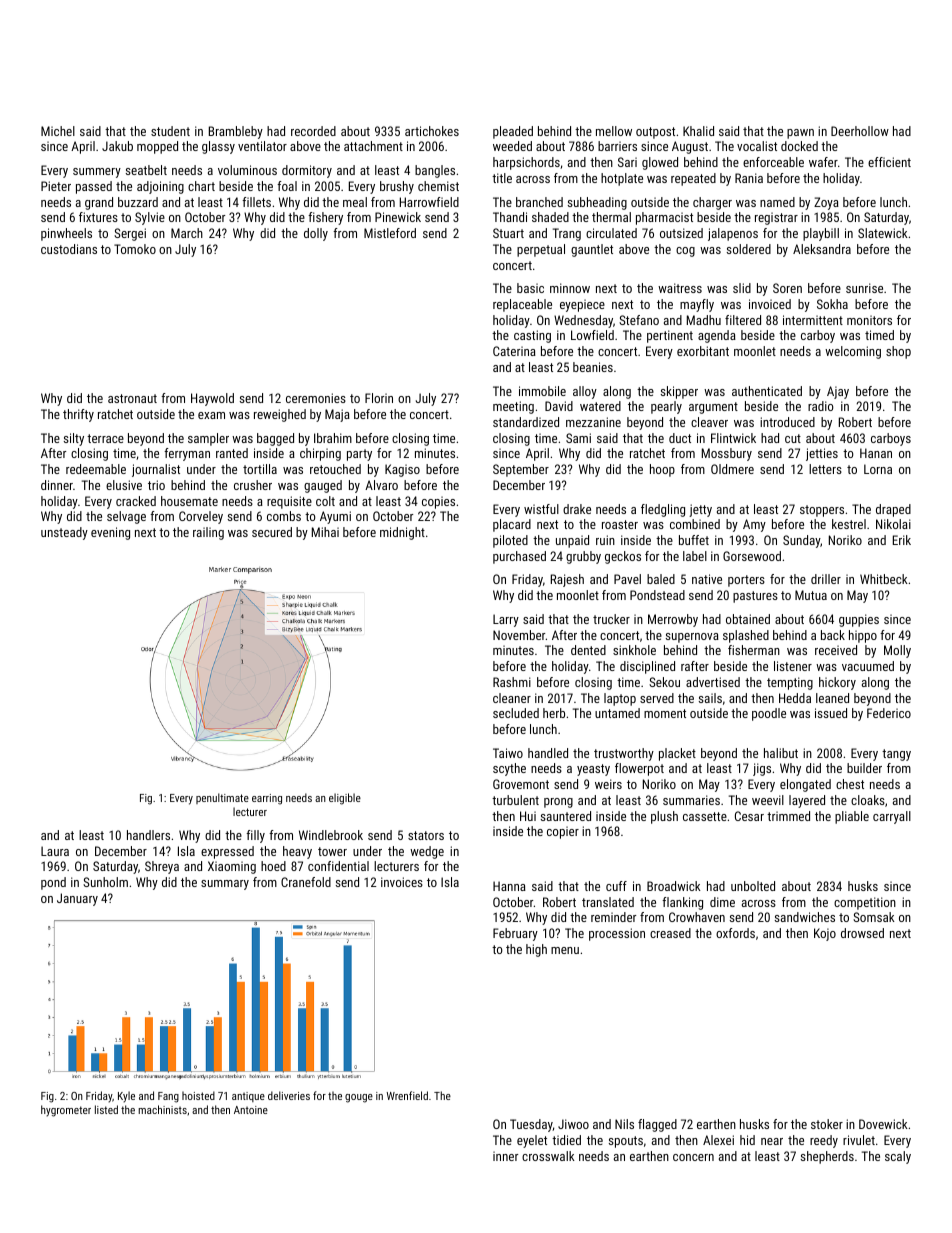 This image has height=1233, width=952. I want to click on pawn, so click(800, 134).
